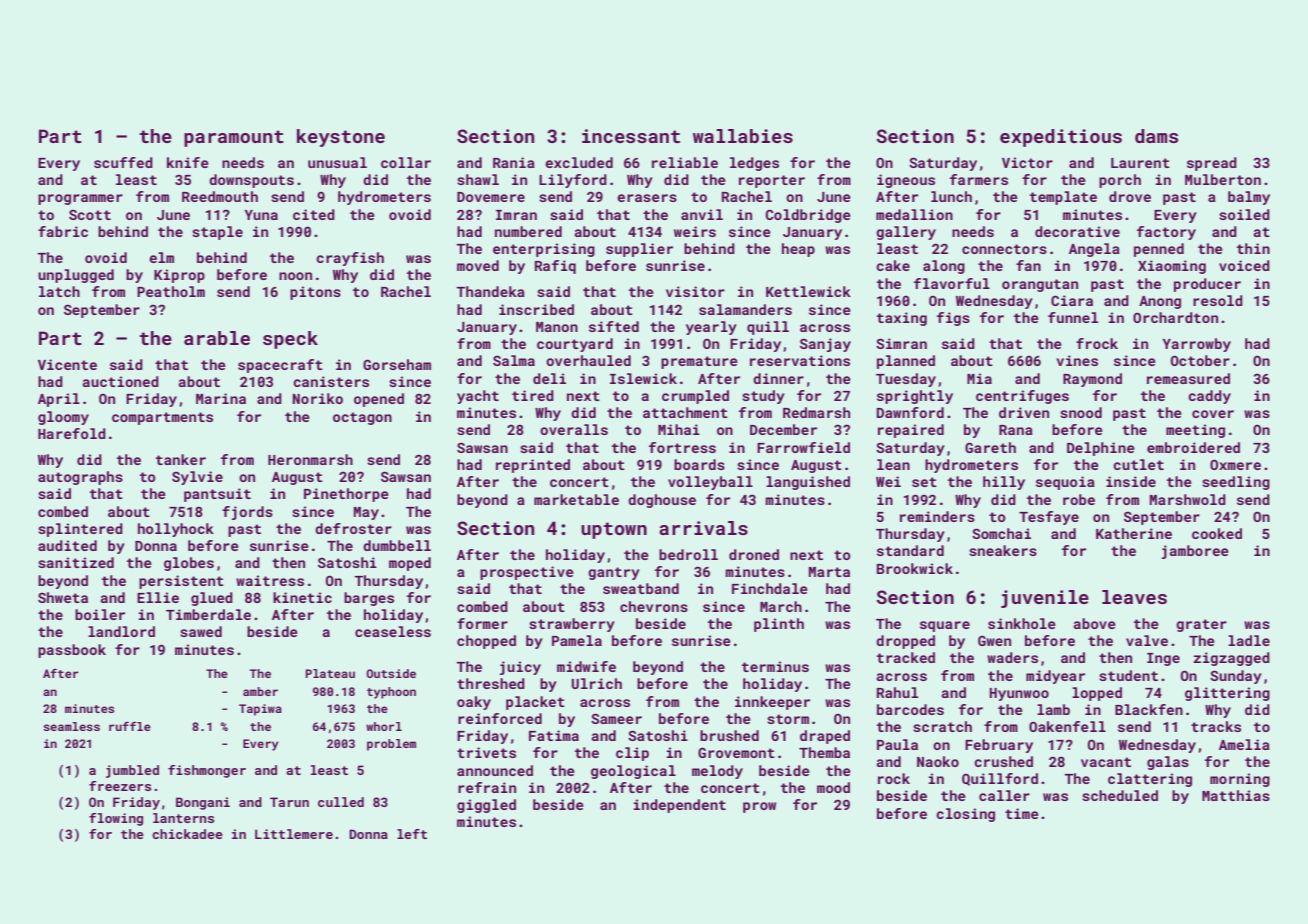 The image size is (1308, 924). I want to click on Heronmarsh, so click(310, 459).
